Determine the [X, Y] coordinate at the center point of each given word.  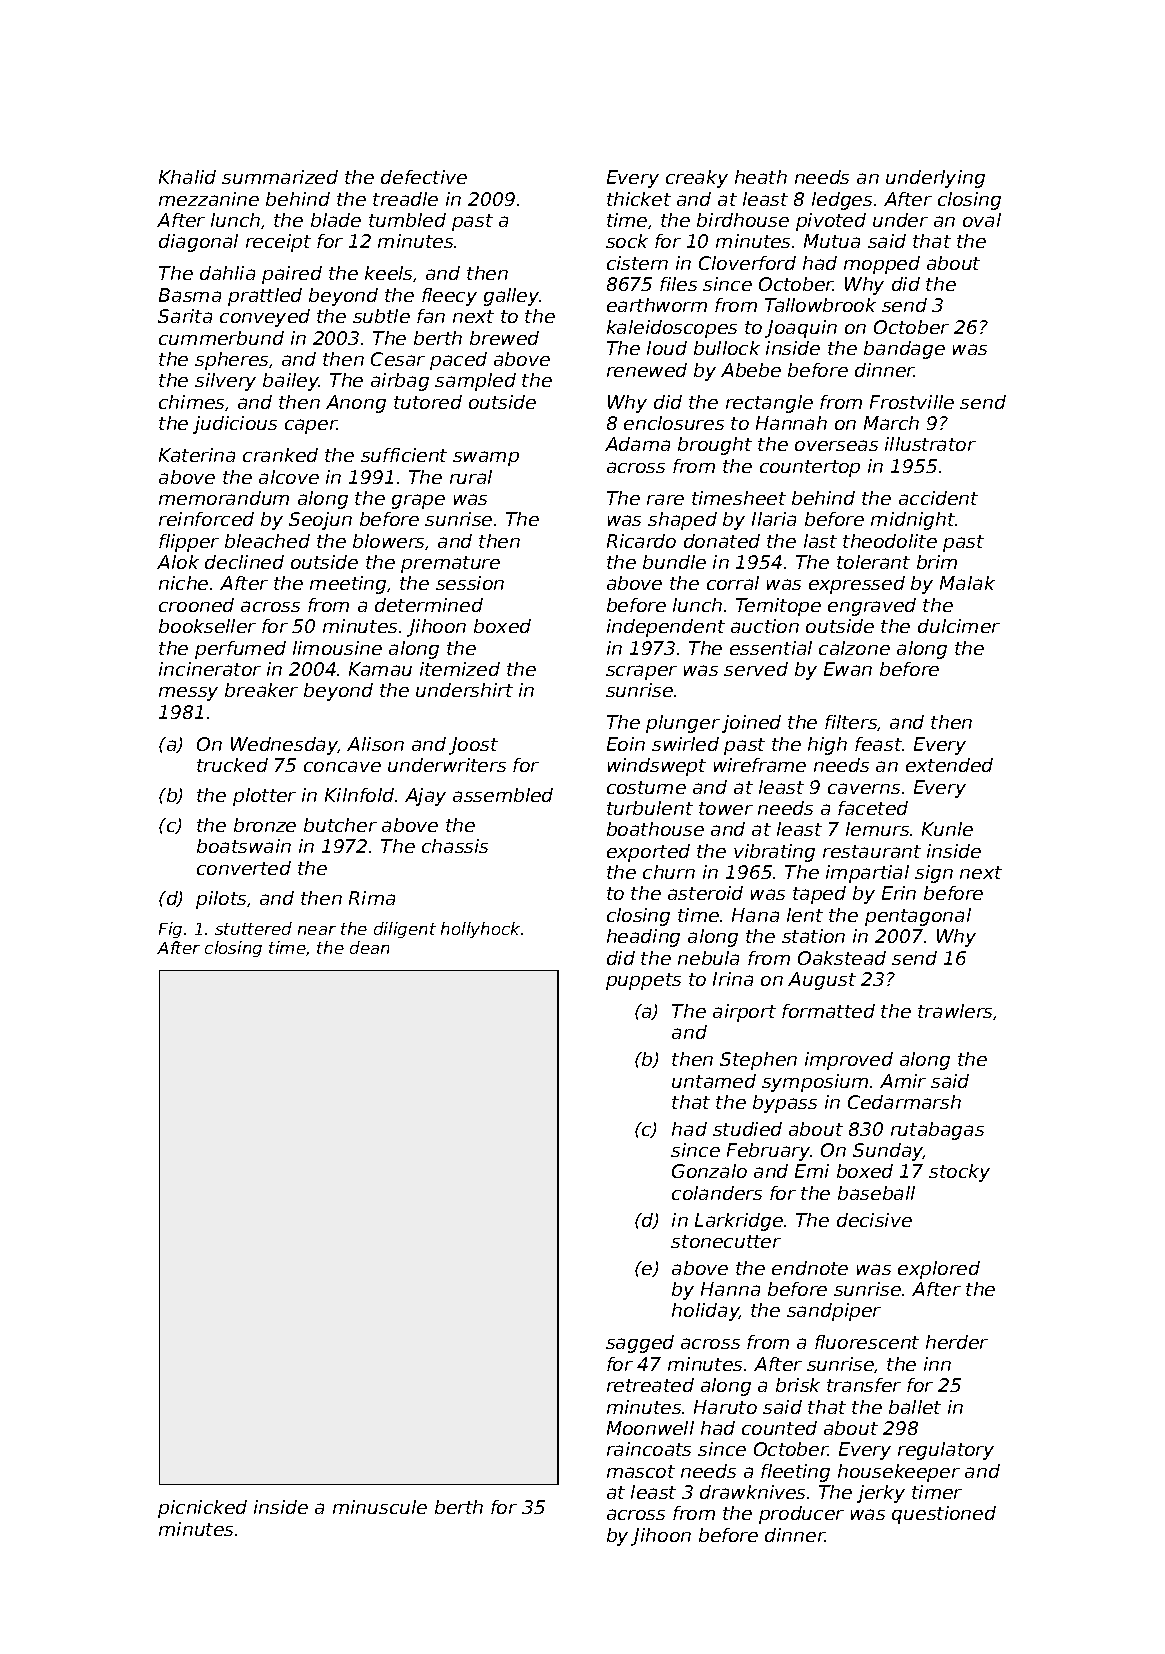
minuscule [380, 1507]
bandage [904, 350]
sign [934, 874]
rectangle [769, 404]
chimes [191, 402]
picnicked [202, 1509]
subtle [381, 316]
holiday [706, 1312]
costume [646, 787]
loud [667, 348]
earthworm [657, 305]
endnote [810, 1268]
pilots [221, 900]
